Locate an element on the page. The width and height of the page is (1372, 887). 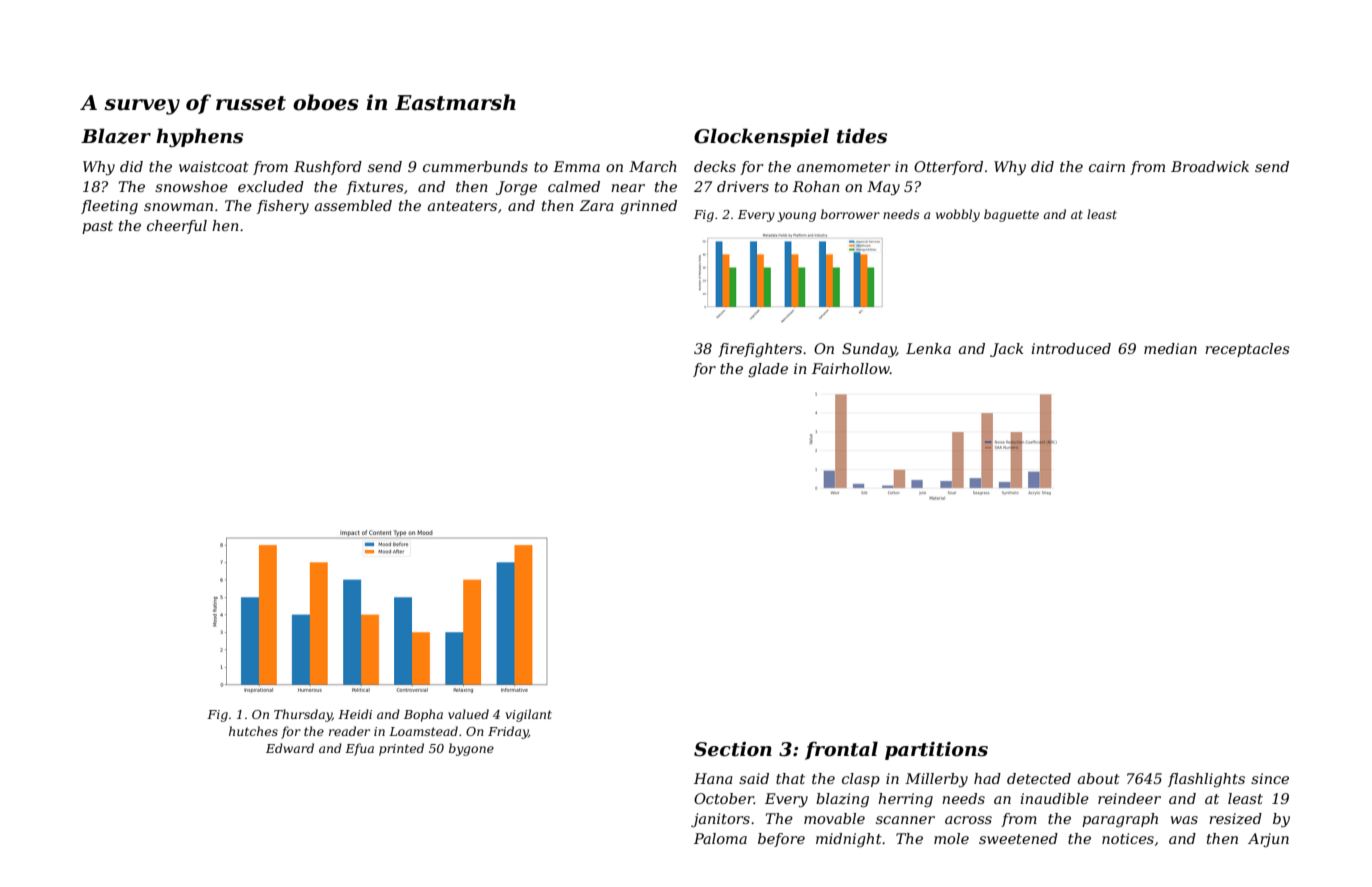
Jack is located at coordinates (1007, 350).
